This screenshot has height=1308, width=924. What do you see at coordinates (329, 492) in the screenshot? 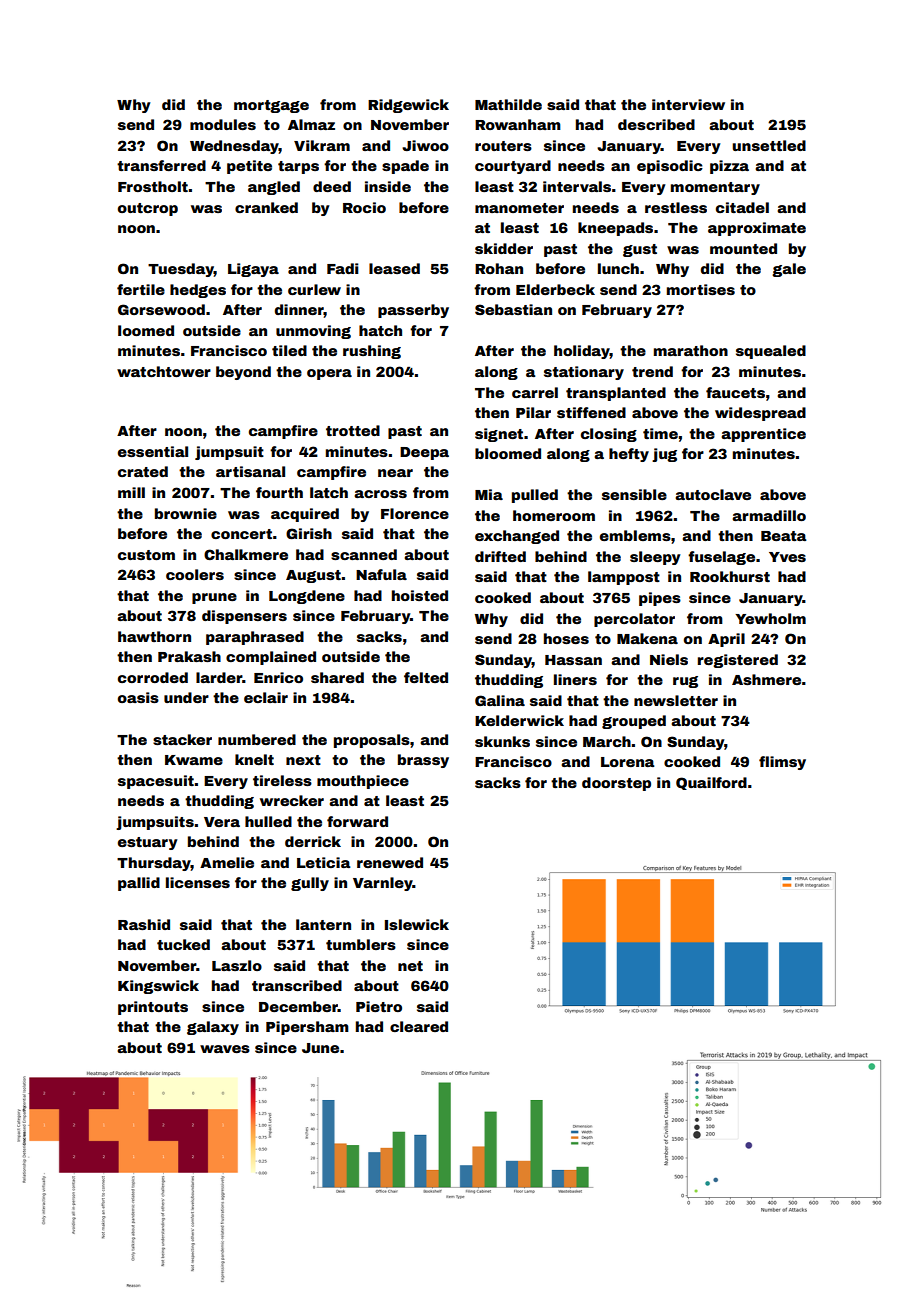
I see `latch` at bounding box center [329, 492].
